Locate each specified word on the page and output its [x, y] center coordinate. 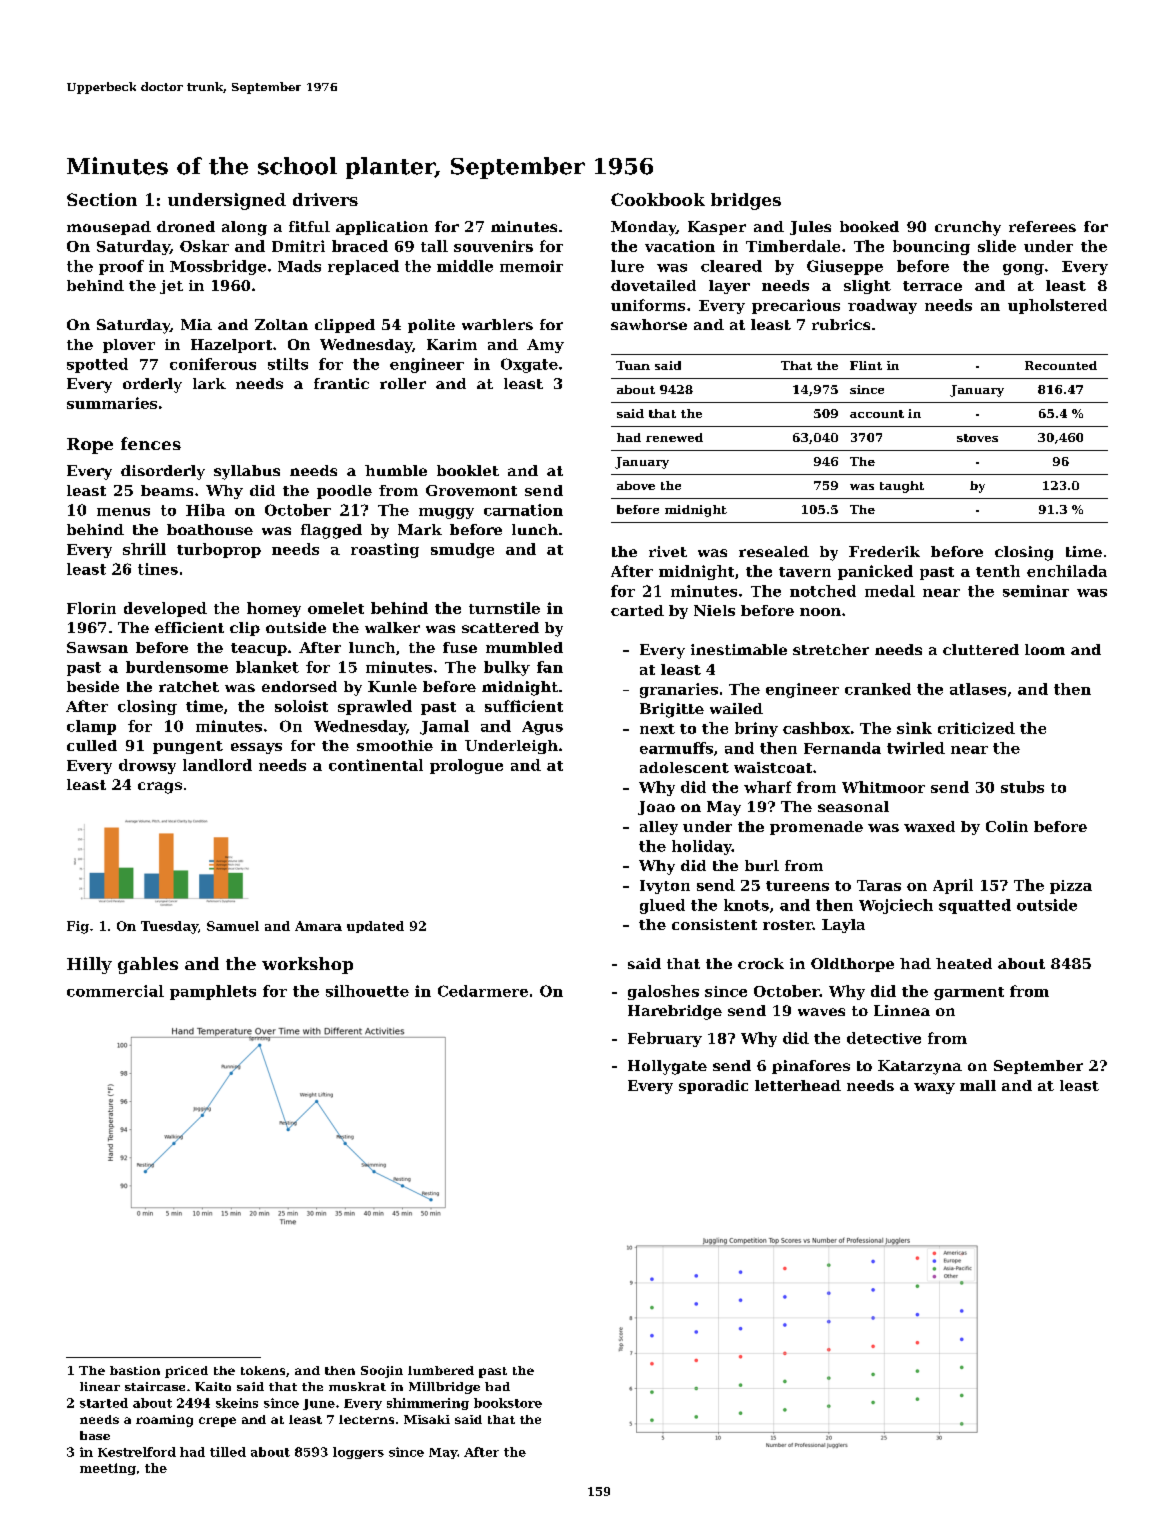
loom [1045, 649]
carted [637, 610]
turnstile [504, 608]
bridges [746, 201]
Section [102, 199]
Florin [91, 608]
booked [869, 226]
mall [978, 1085]
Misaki [427, 1419]
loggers [358, 1453]
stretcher [831, 649]
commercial [115, 991]
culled [92, 745]
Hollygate [667, 1067]
